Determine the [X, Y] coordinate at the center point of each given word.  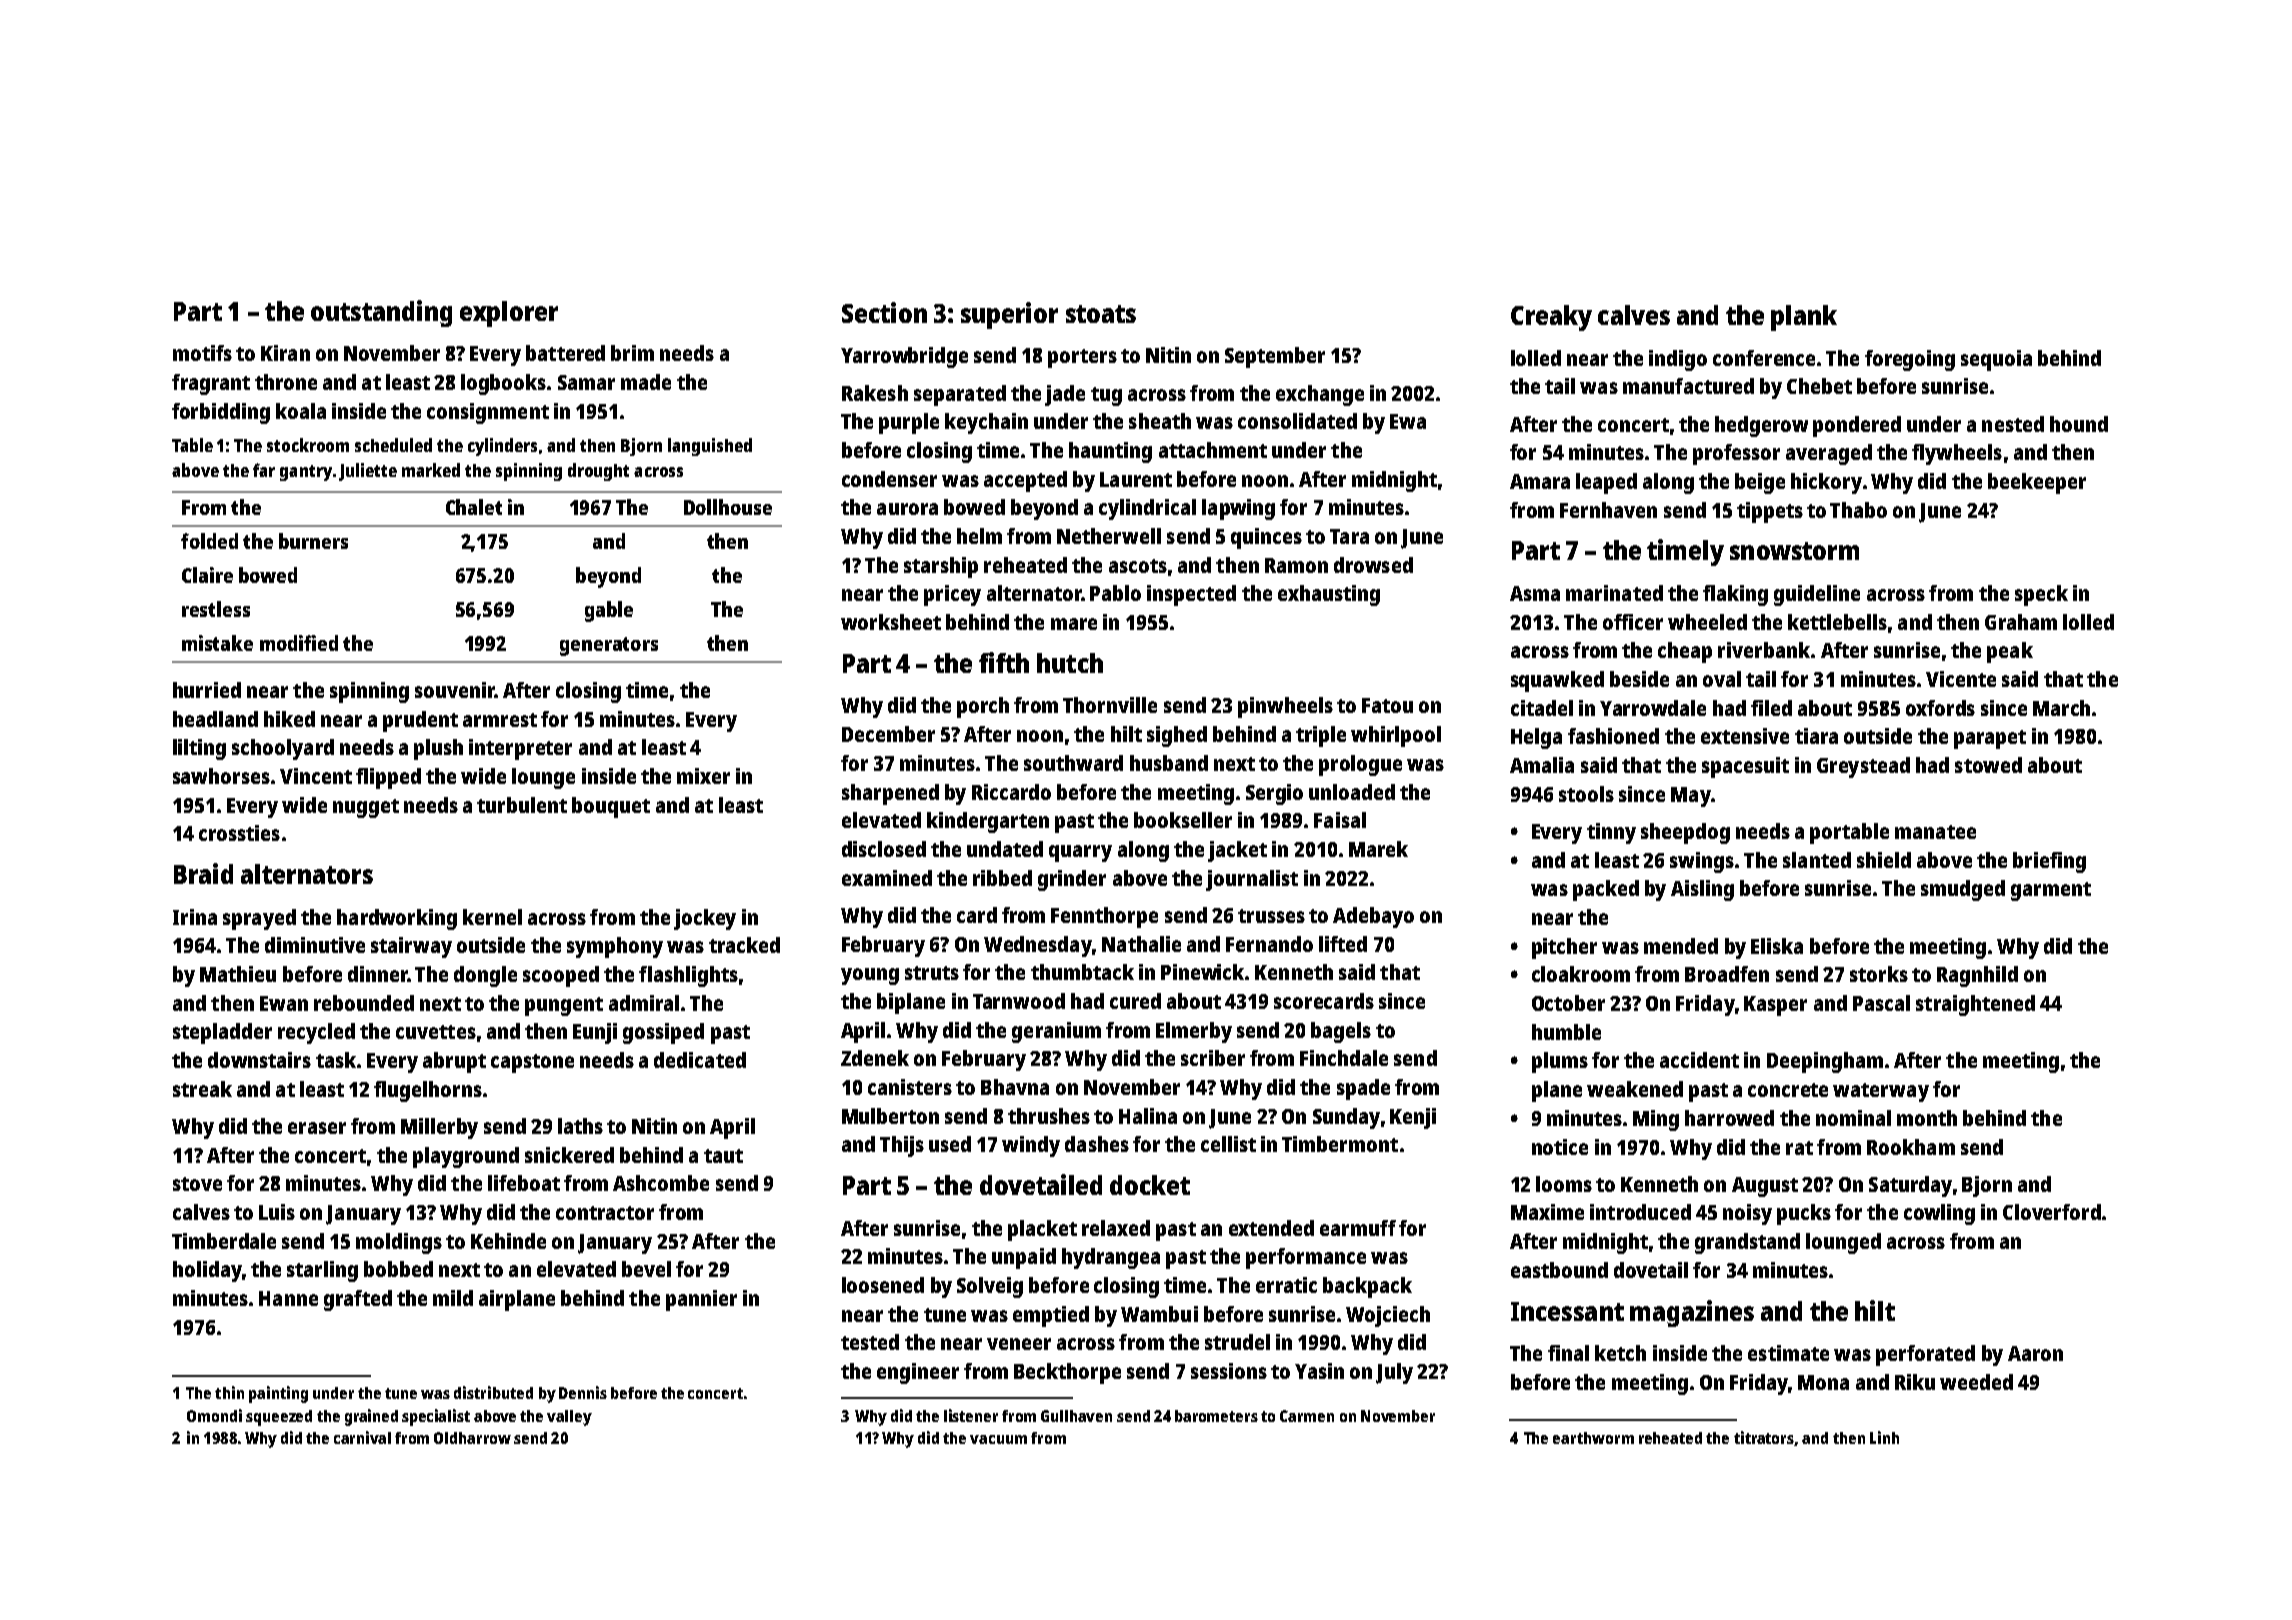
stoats [1101, 314]
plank [1804, 318]
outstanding [381, 313]
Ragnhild [1977, 976]
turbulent [522, 805]
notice [1560, 1147]
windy [1031, 1146]
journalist [1252, 880]
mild [453, 1298]
